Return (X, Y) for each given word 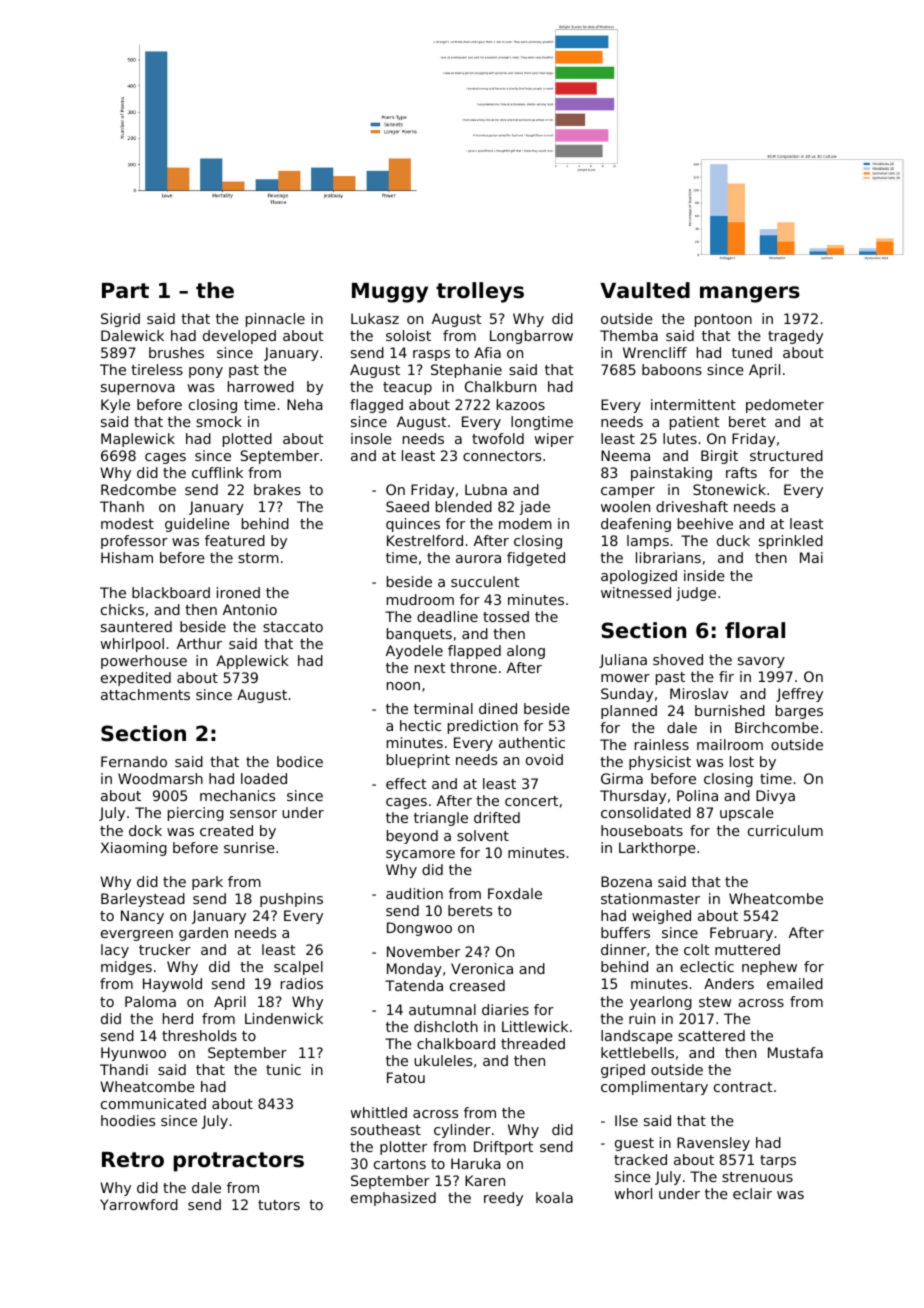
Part (125, 291)
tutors (279, 1205)
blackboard (171, 592)
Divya (775, 797)
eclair (752, 1193)
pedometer (785, 406)
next (430, 668)
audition (414, 893)
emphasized (393, 1199)
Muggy (390, 293)
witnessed (636, 592)
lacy (115, 951)
